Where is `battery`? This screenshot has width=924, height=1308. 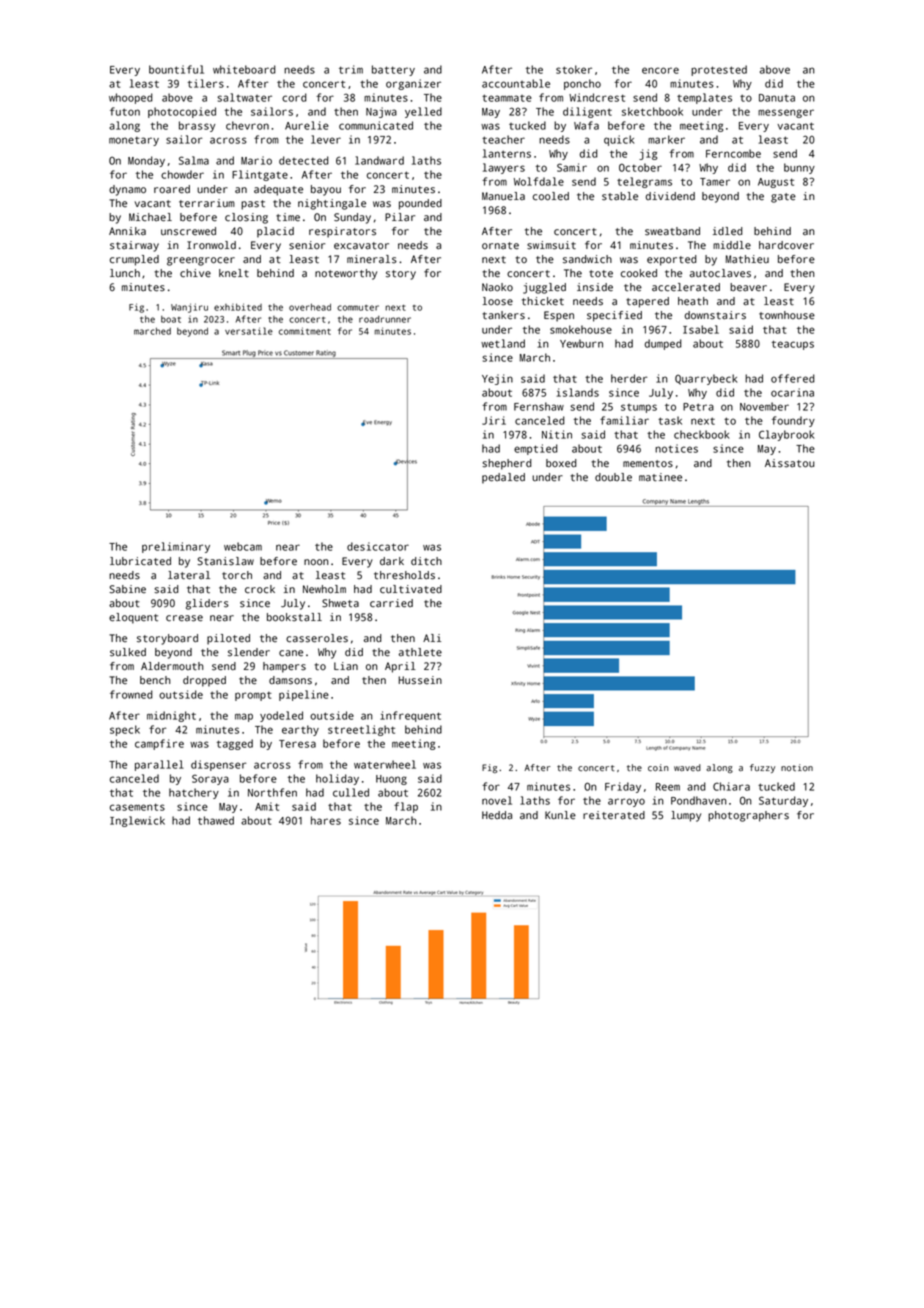
battery is located at coordinates (393, 70).
